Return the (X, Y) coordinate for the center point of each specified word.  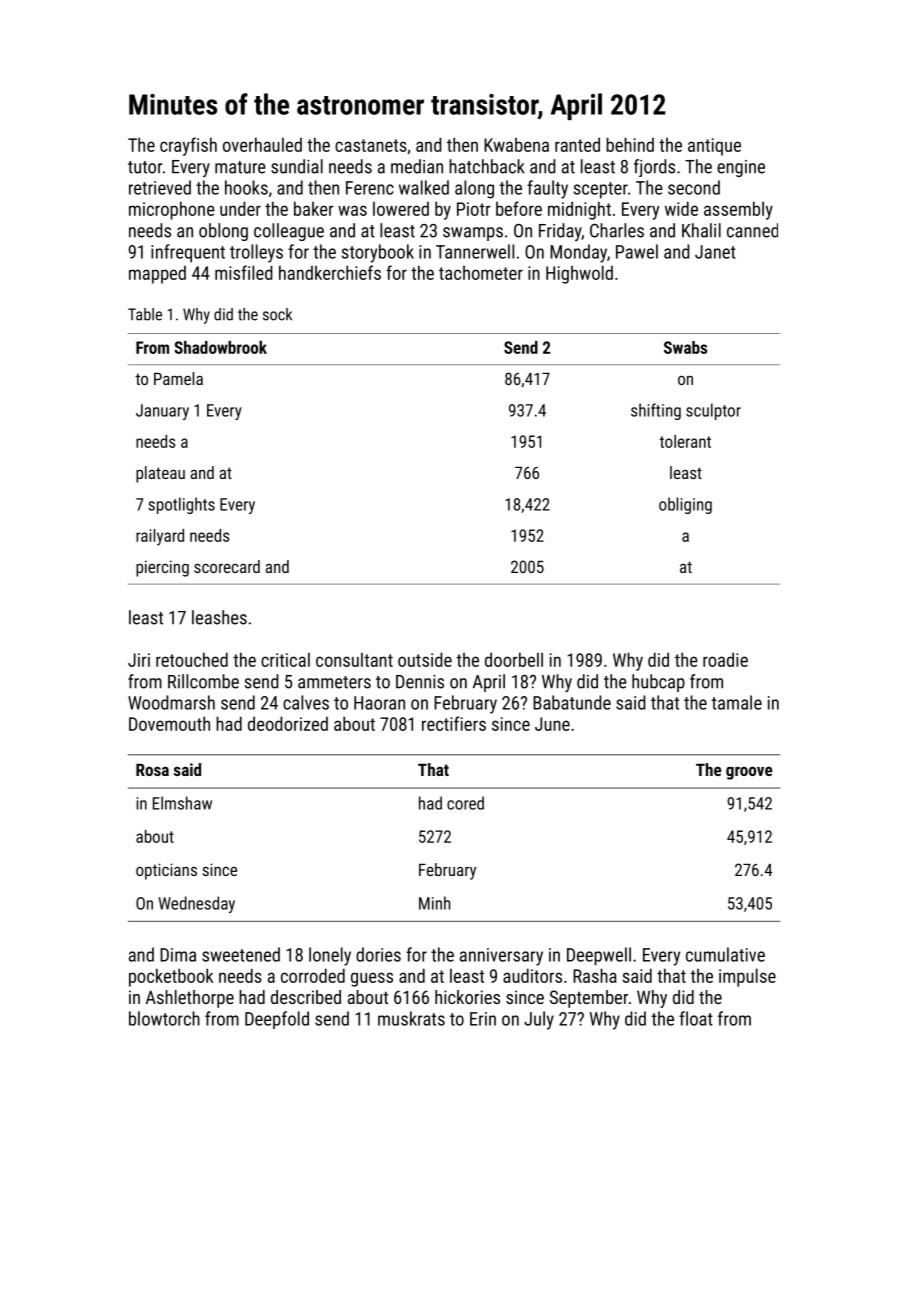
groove (749, 773)
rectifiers (454, 723)
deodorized (288, 723)
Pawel (637, 251)
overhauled (262, 144)
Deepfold (277, 1020)
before (519, 208)
